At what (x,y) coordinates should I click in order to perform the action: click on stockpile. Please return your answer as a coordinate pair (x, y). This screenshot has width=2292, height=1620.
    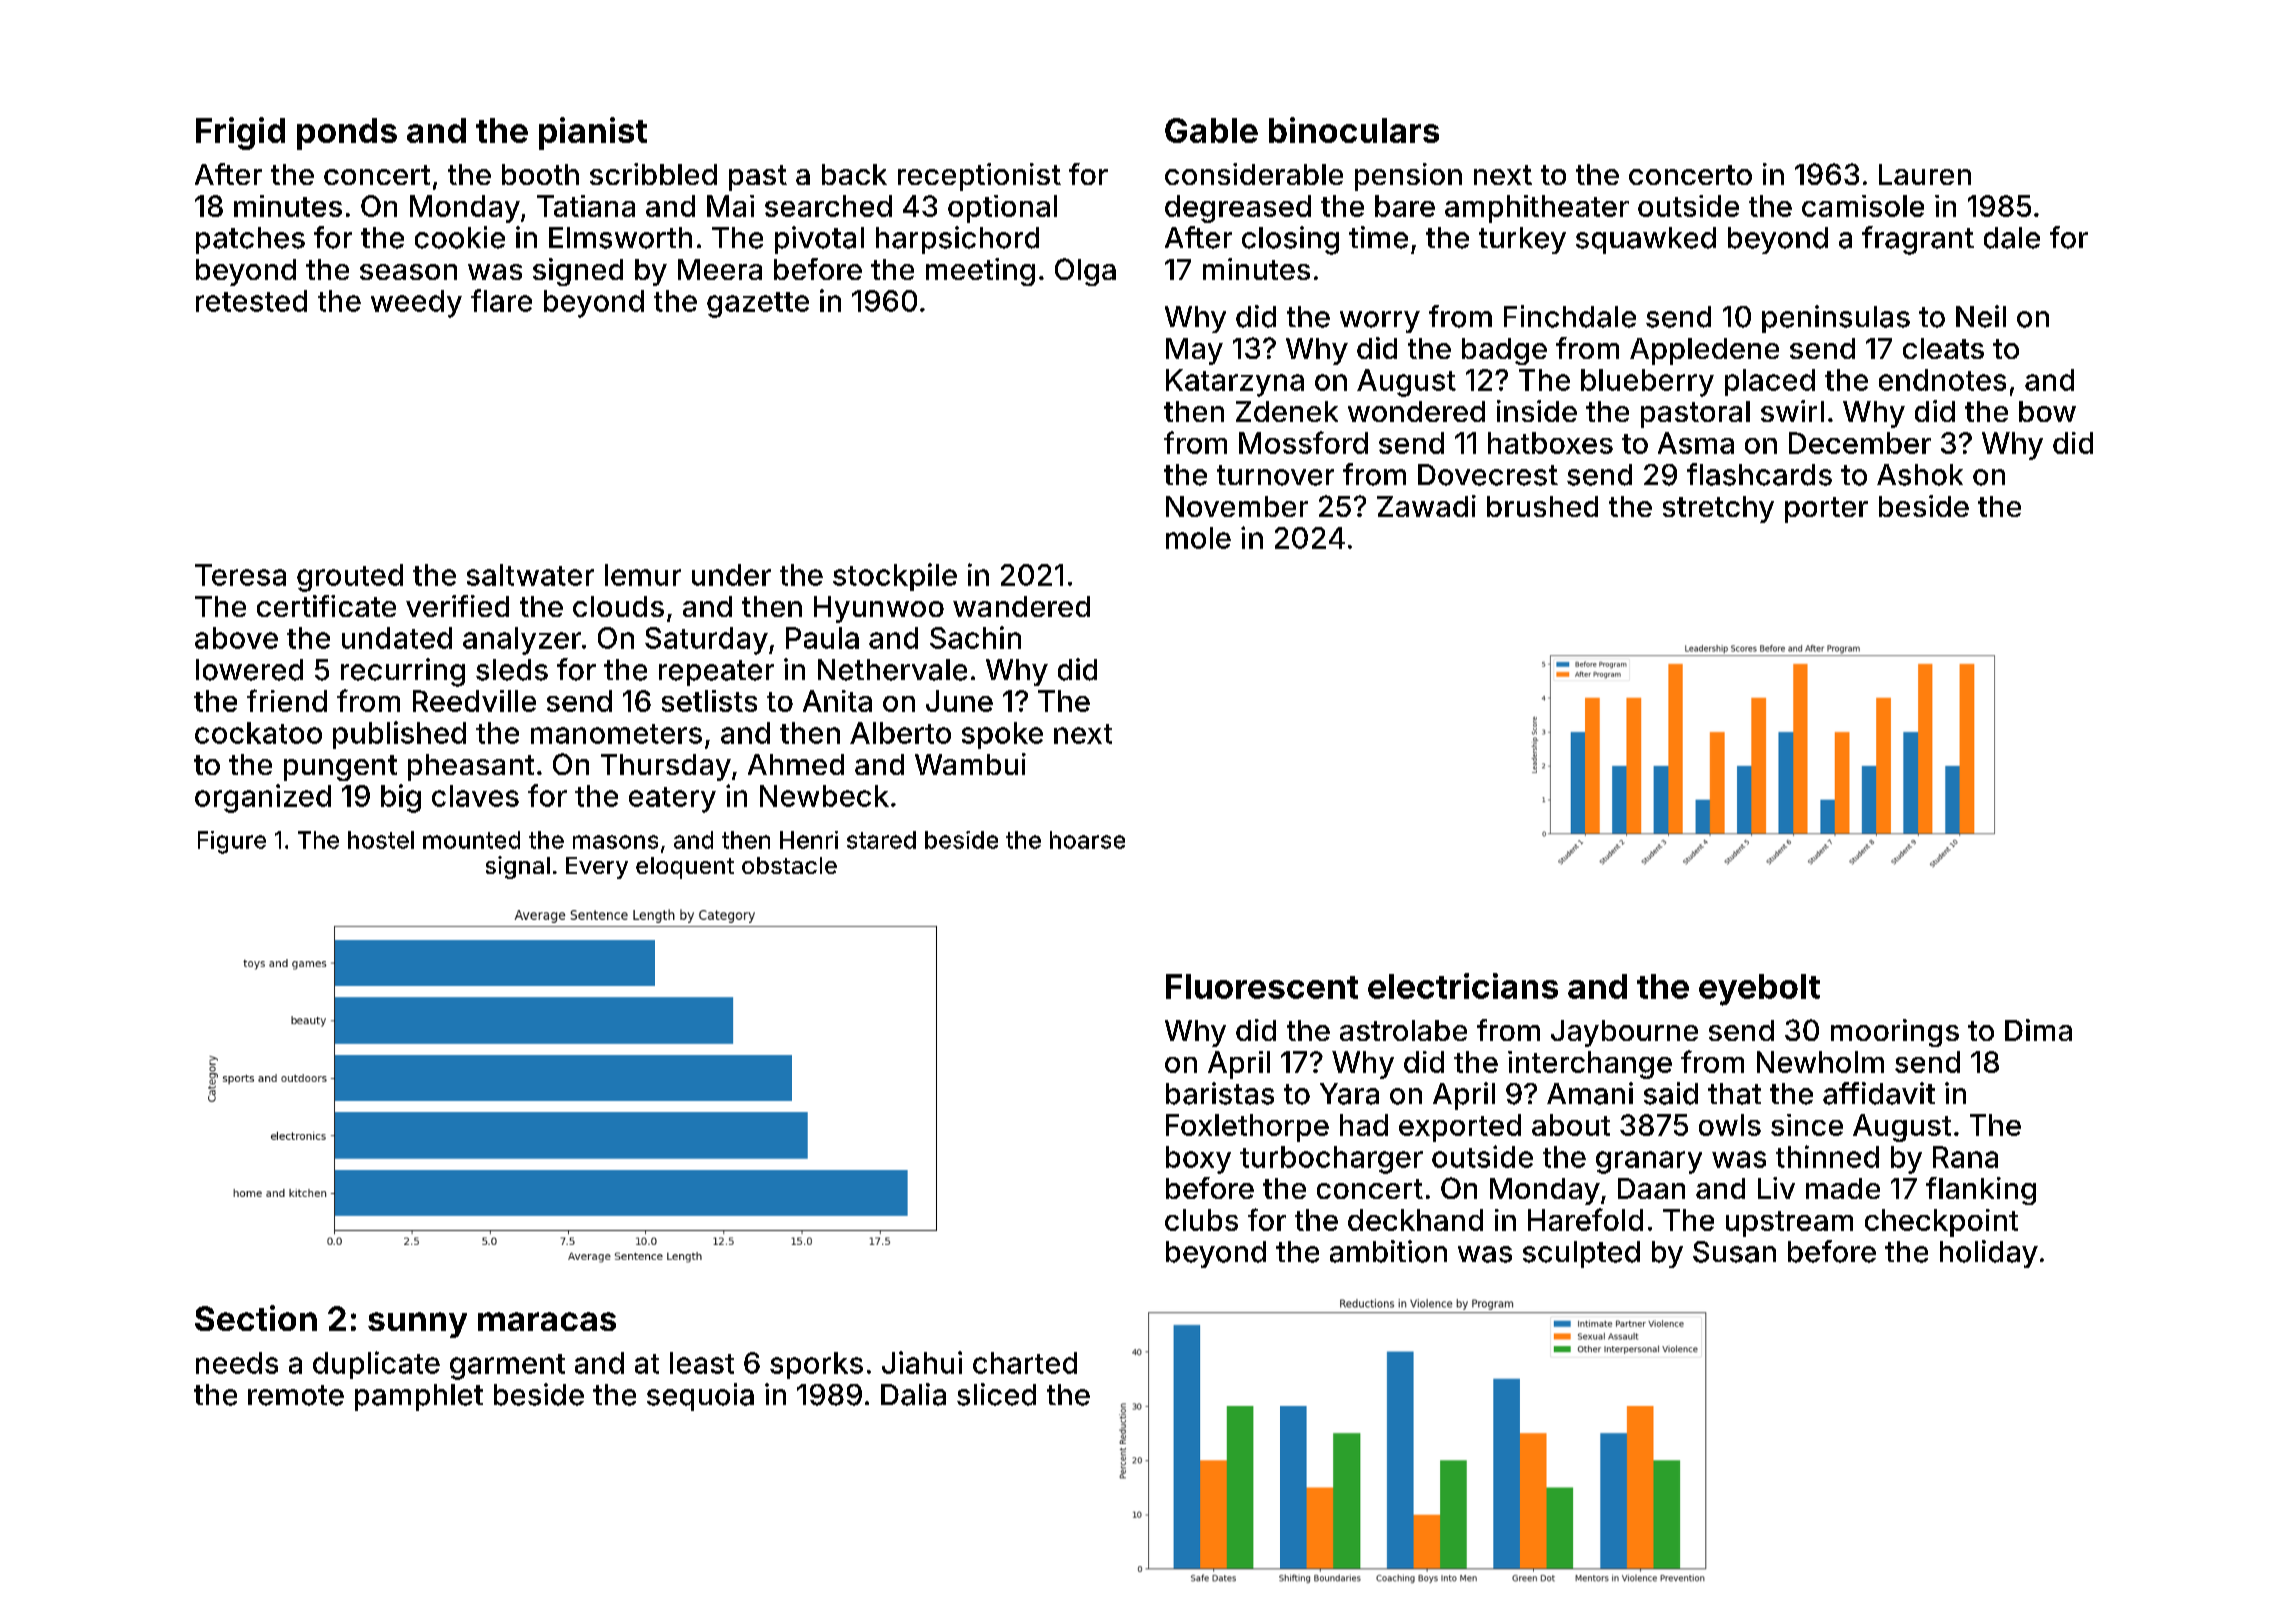
    Looking at the image, I should click on (895, 577).
